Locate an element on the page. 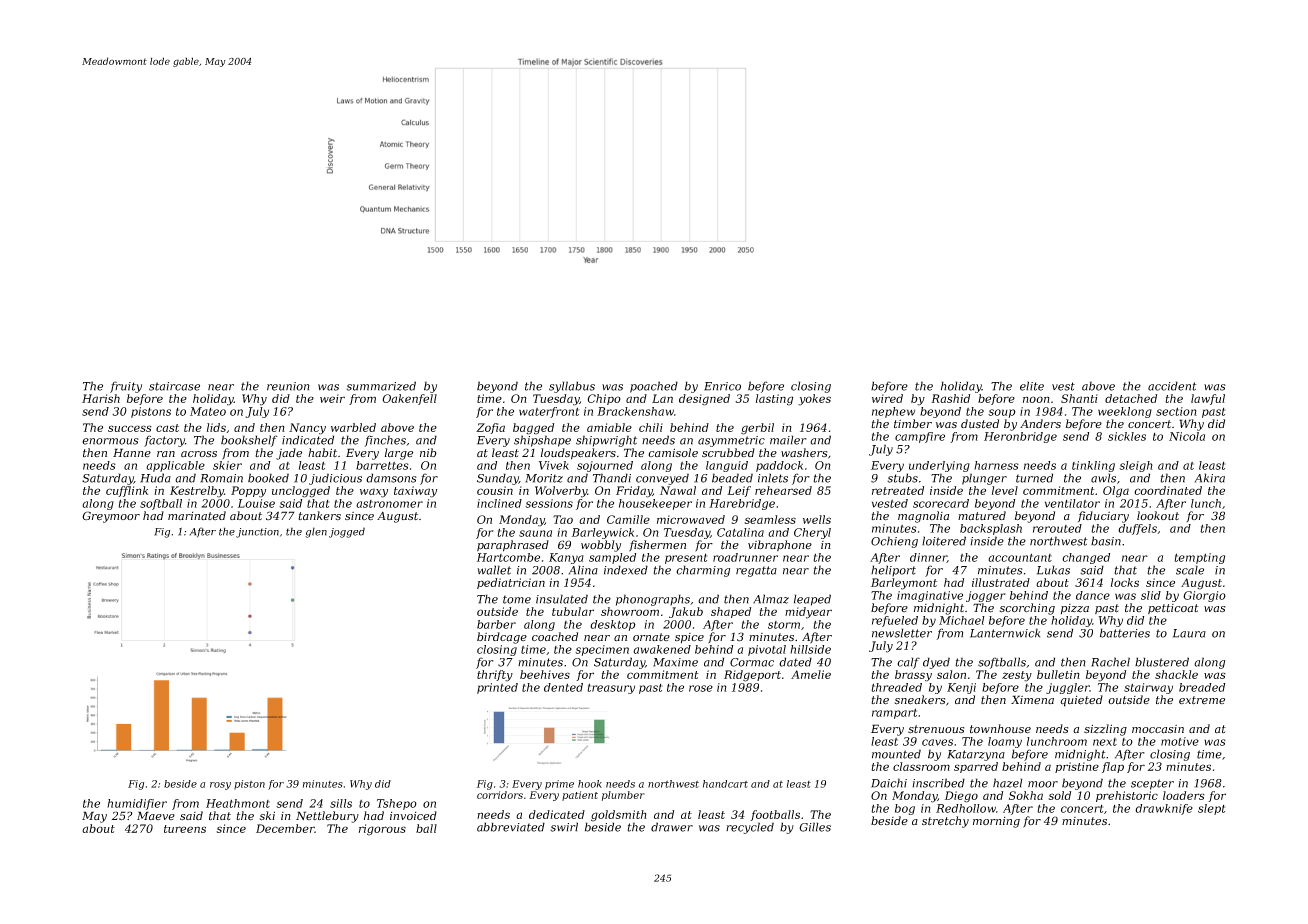 This document has height=924, width=1308. Zofia is located at coordinates (490, 428).
